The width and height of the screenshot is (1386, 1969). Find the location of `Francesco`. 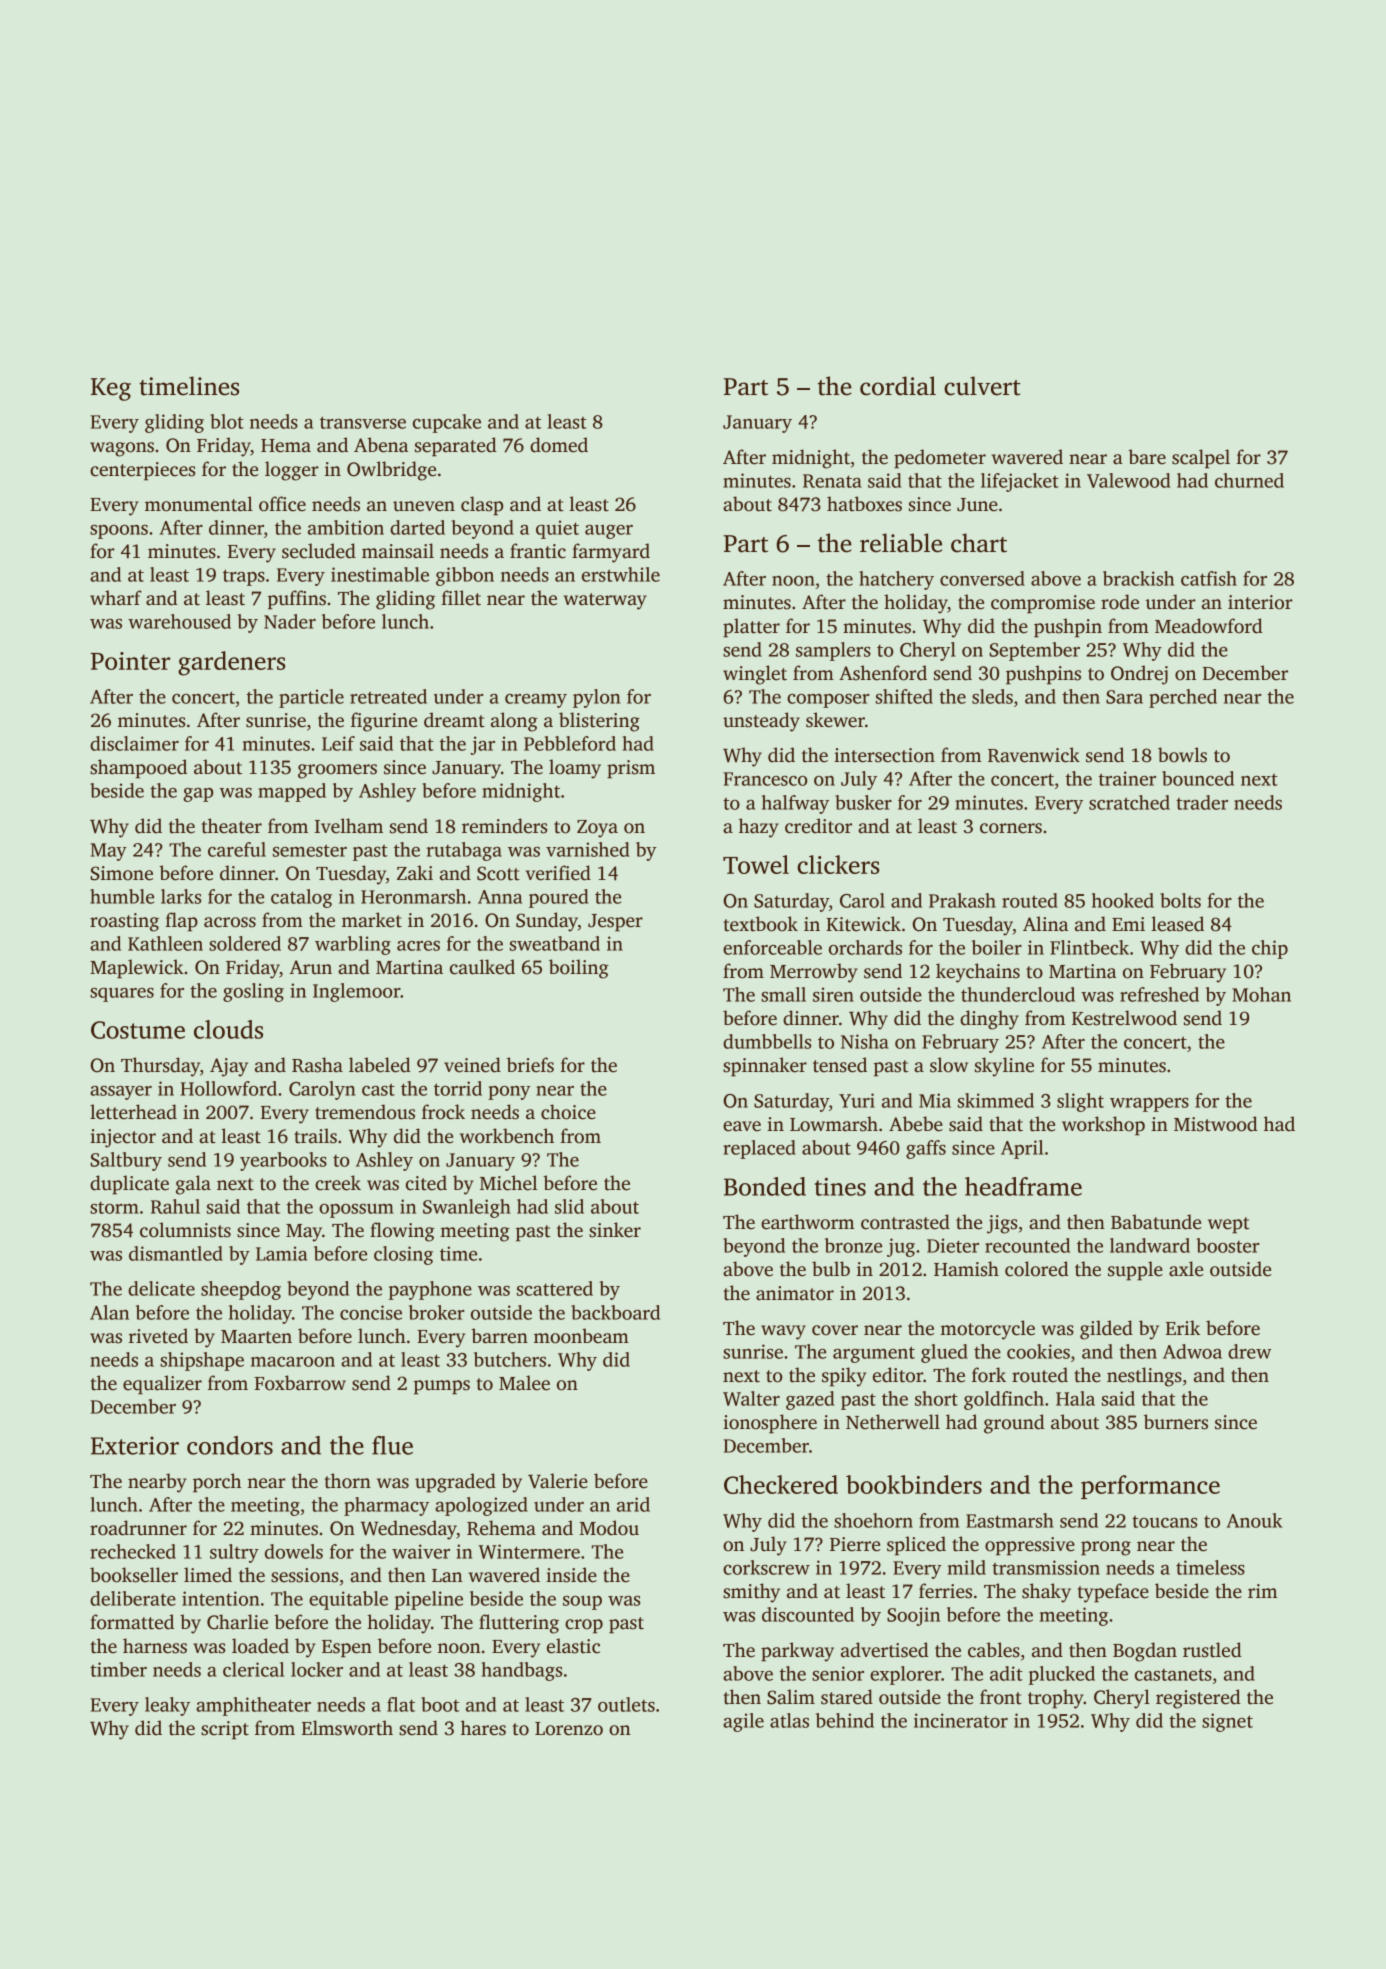

Francesco is located at coordinates (765, 779).
